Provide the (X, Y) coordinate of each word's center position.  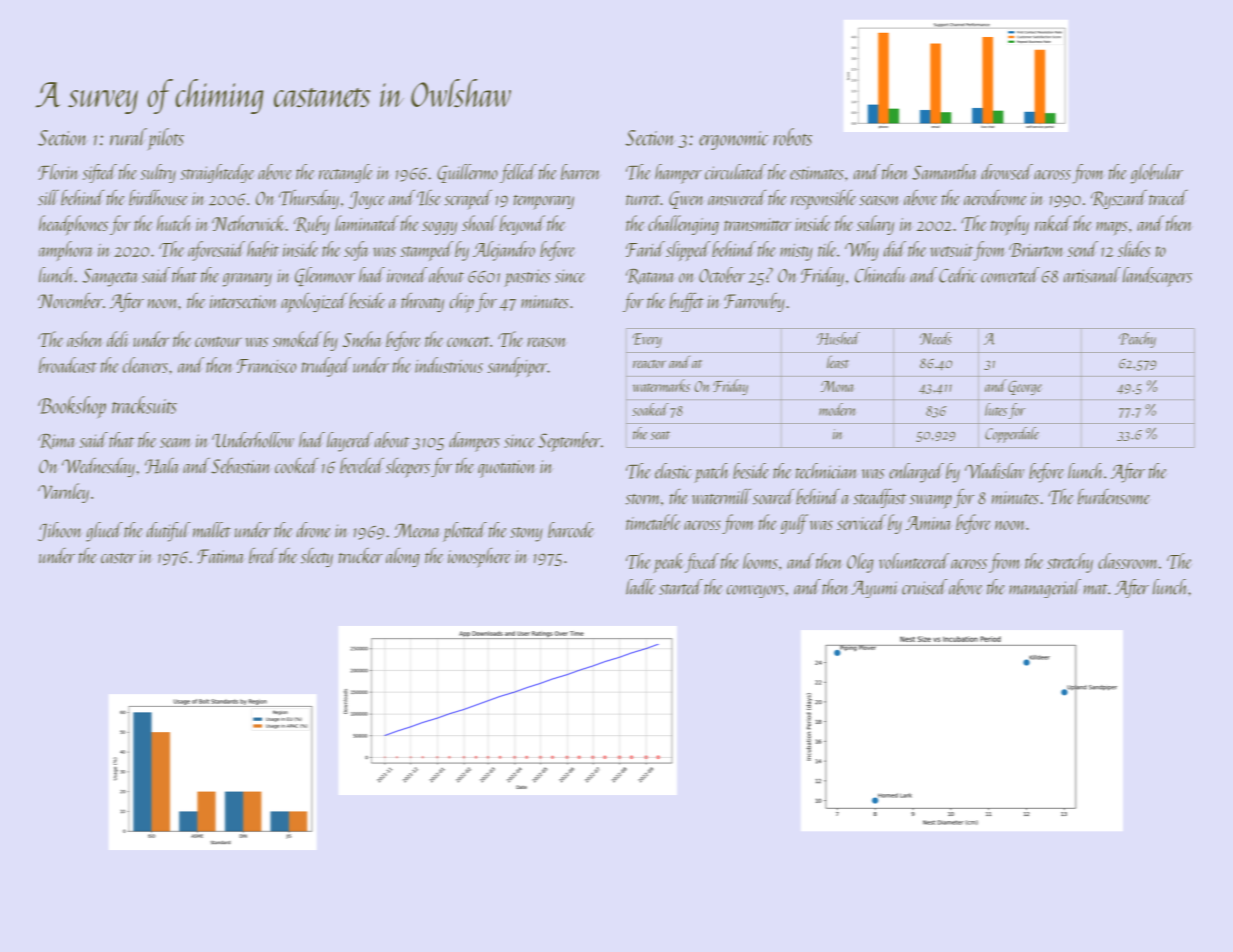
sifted (100, 173)
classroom (1128, 561)
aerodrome (995, 197)
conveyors (755, 591)
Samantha (944, 172)
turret (643, 200)
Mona (837, 386)
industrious (449, 365)
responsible (824, 199)
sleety (317, 557)
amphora (66, 251)
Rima (57, 441)
